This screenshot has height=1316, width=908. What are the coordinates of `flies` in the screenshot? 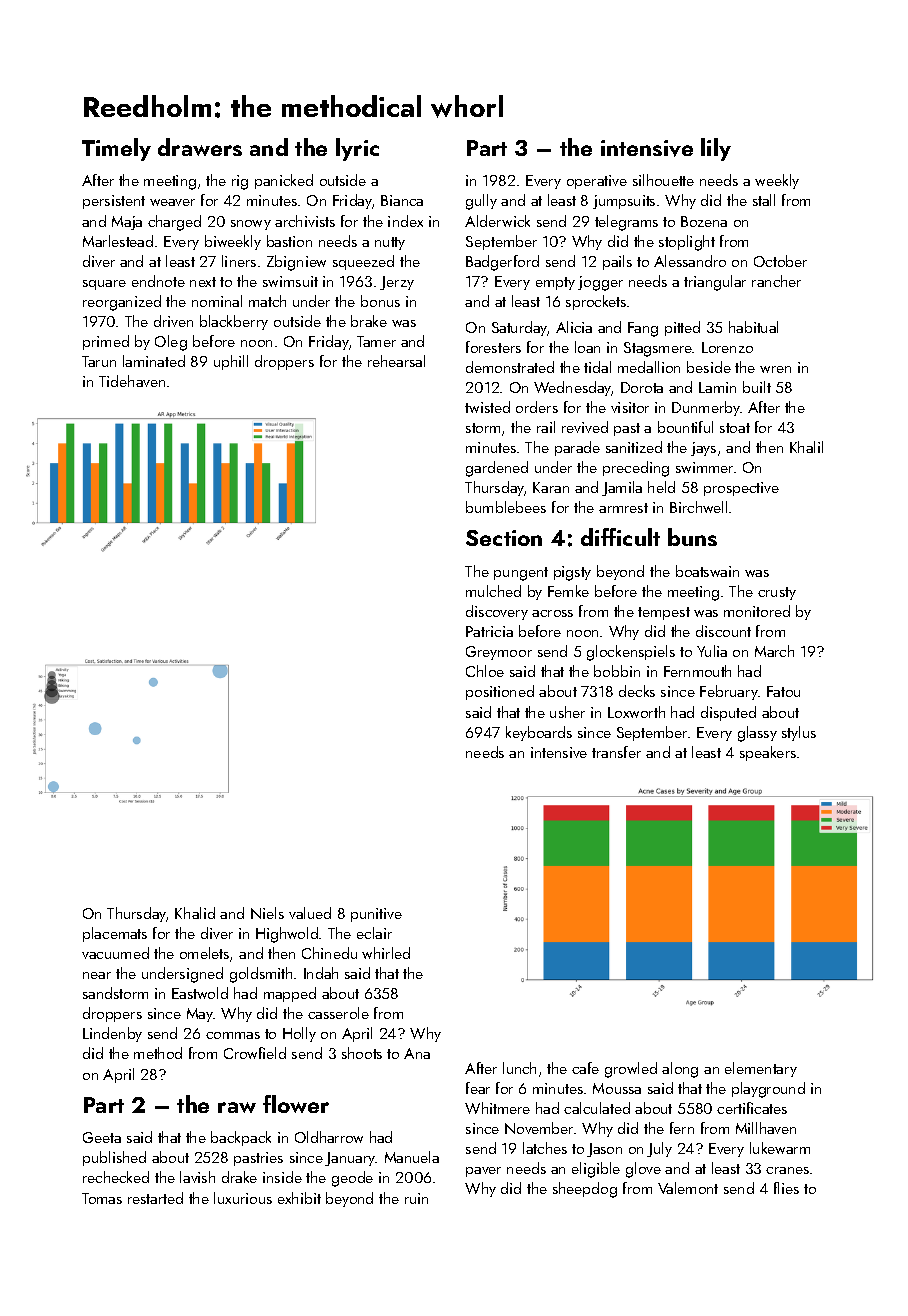 It's located at (786, 1188).
